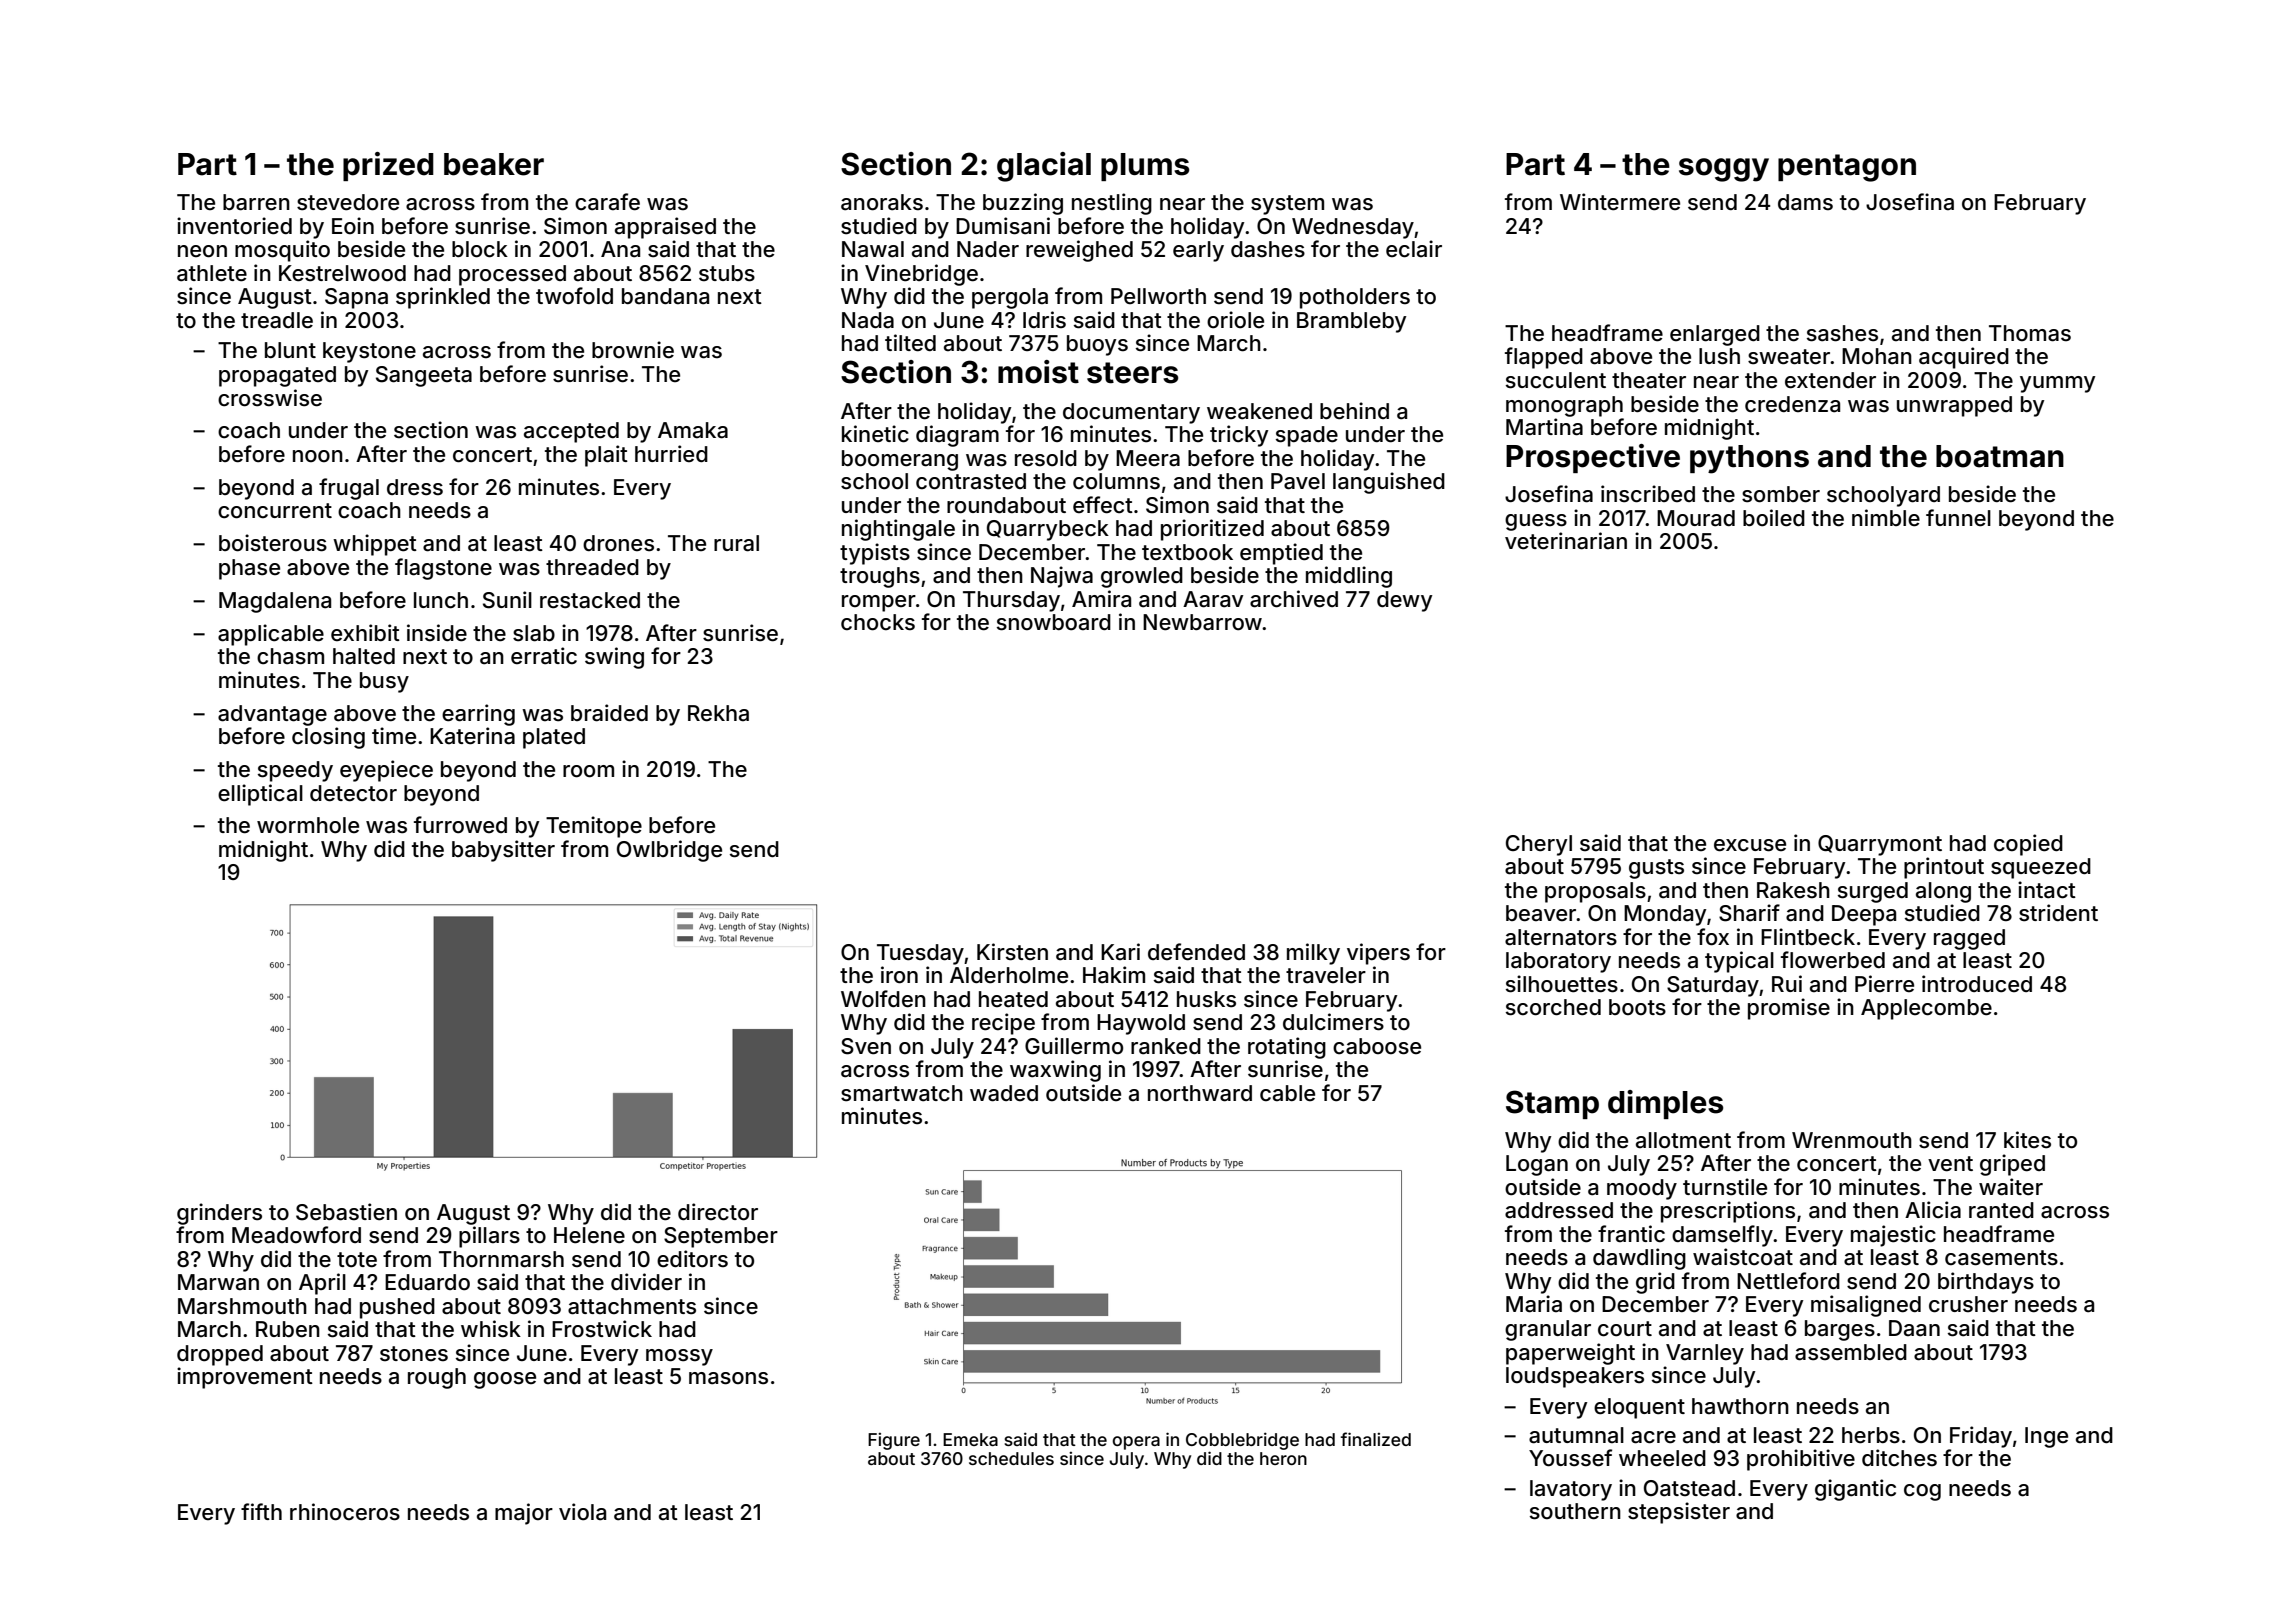  I want to click on mosquito, so click(282, 251).
